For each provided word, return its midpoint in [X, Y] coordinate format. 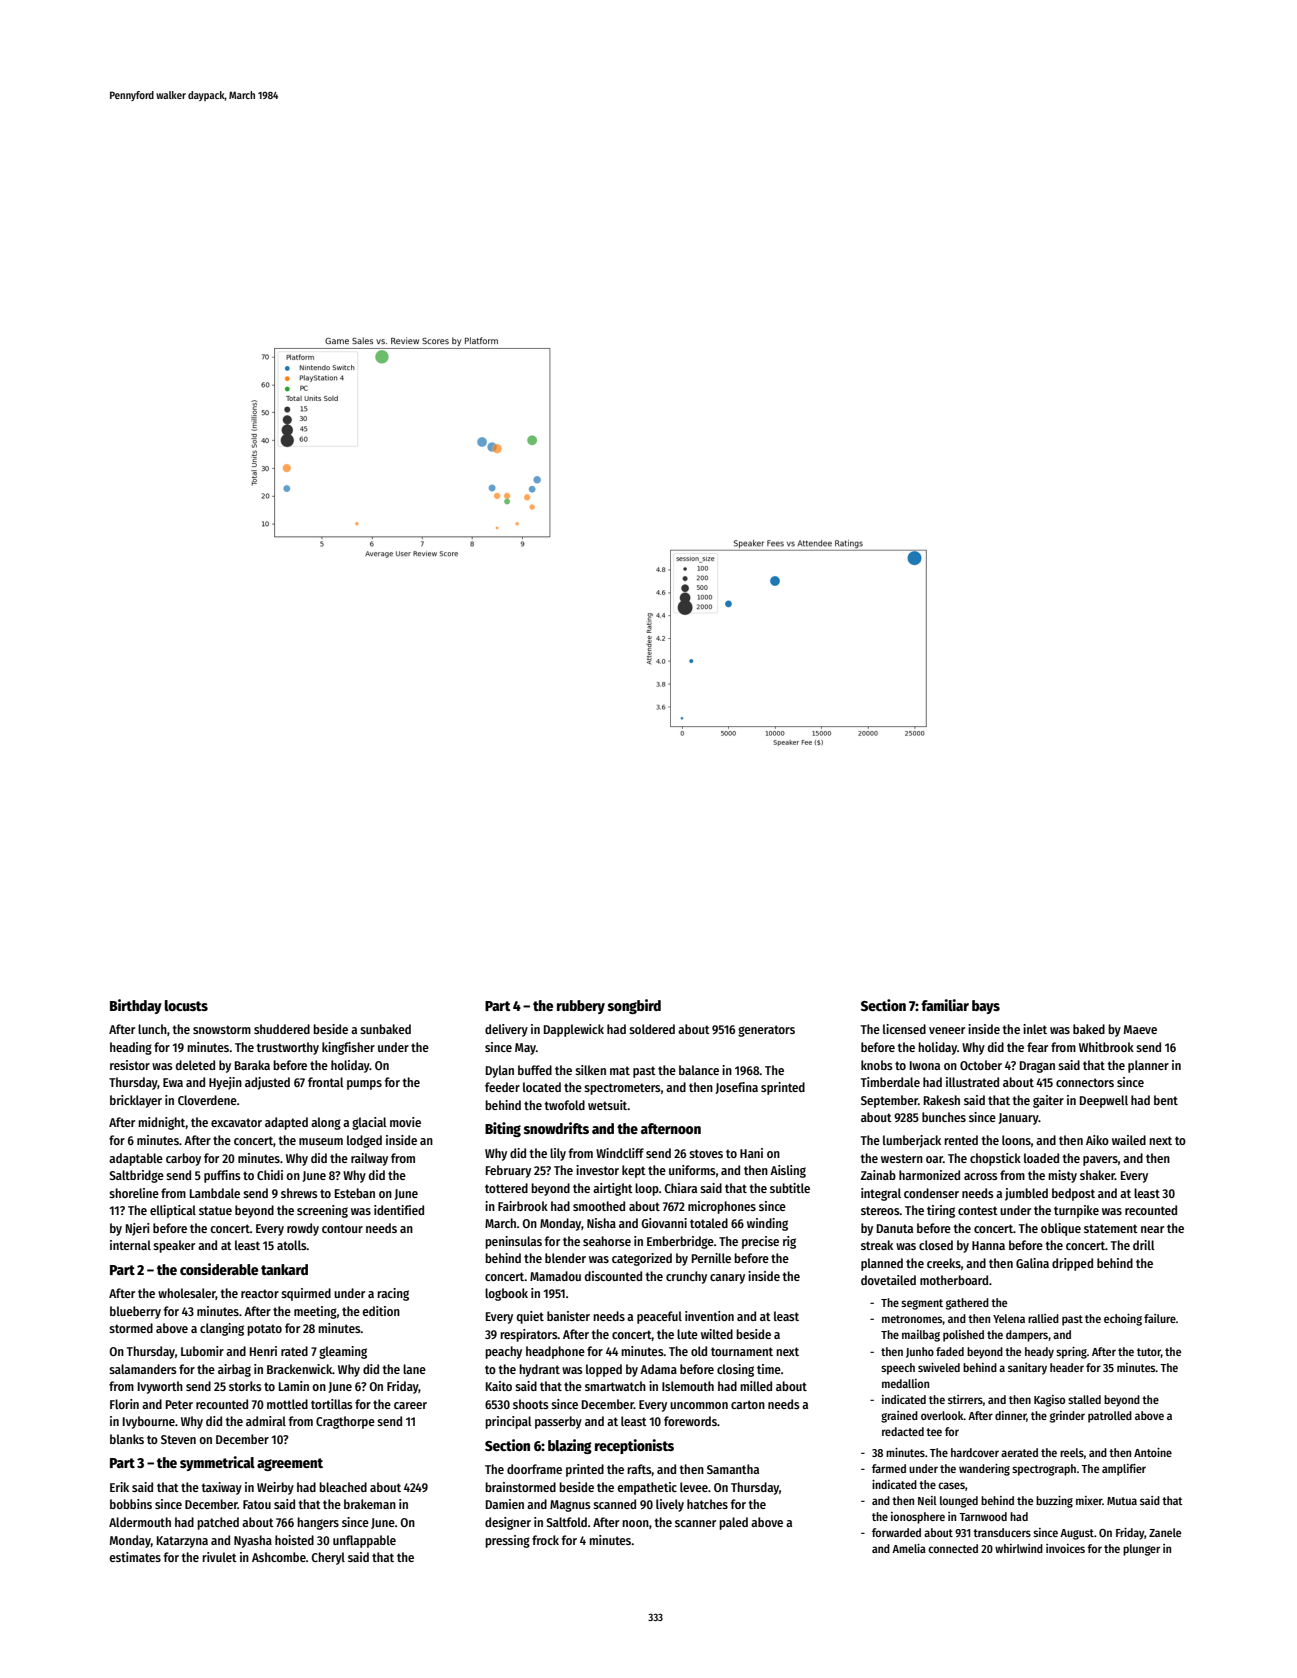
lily [558, 1154]
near [1152, 1229]
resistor [130, 1065]
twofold [564, 1105]
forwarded [896, 1532]
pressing [507, 1541]
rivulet [219, 1557]
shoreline [134, 1193]
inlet [1035, 1029]
